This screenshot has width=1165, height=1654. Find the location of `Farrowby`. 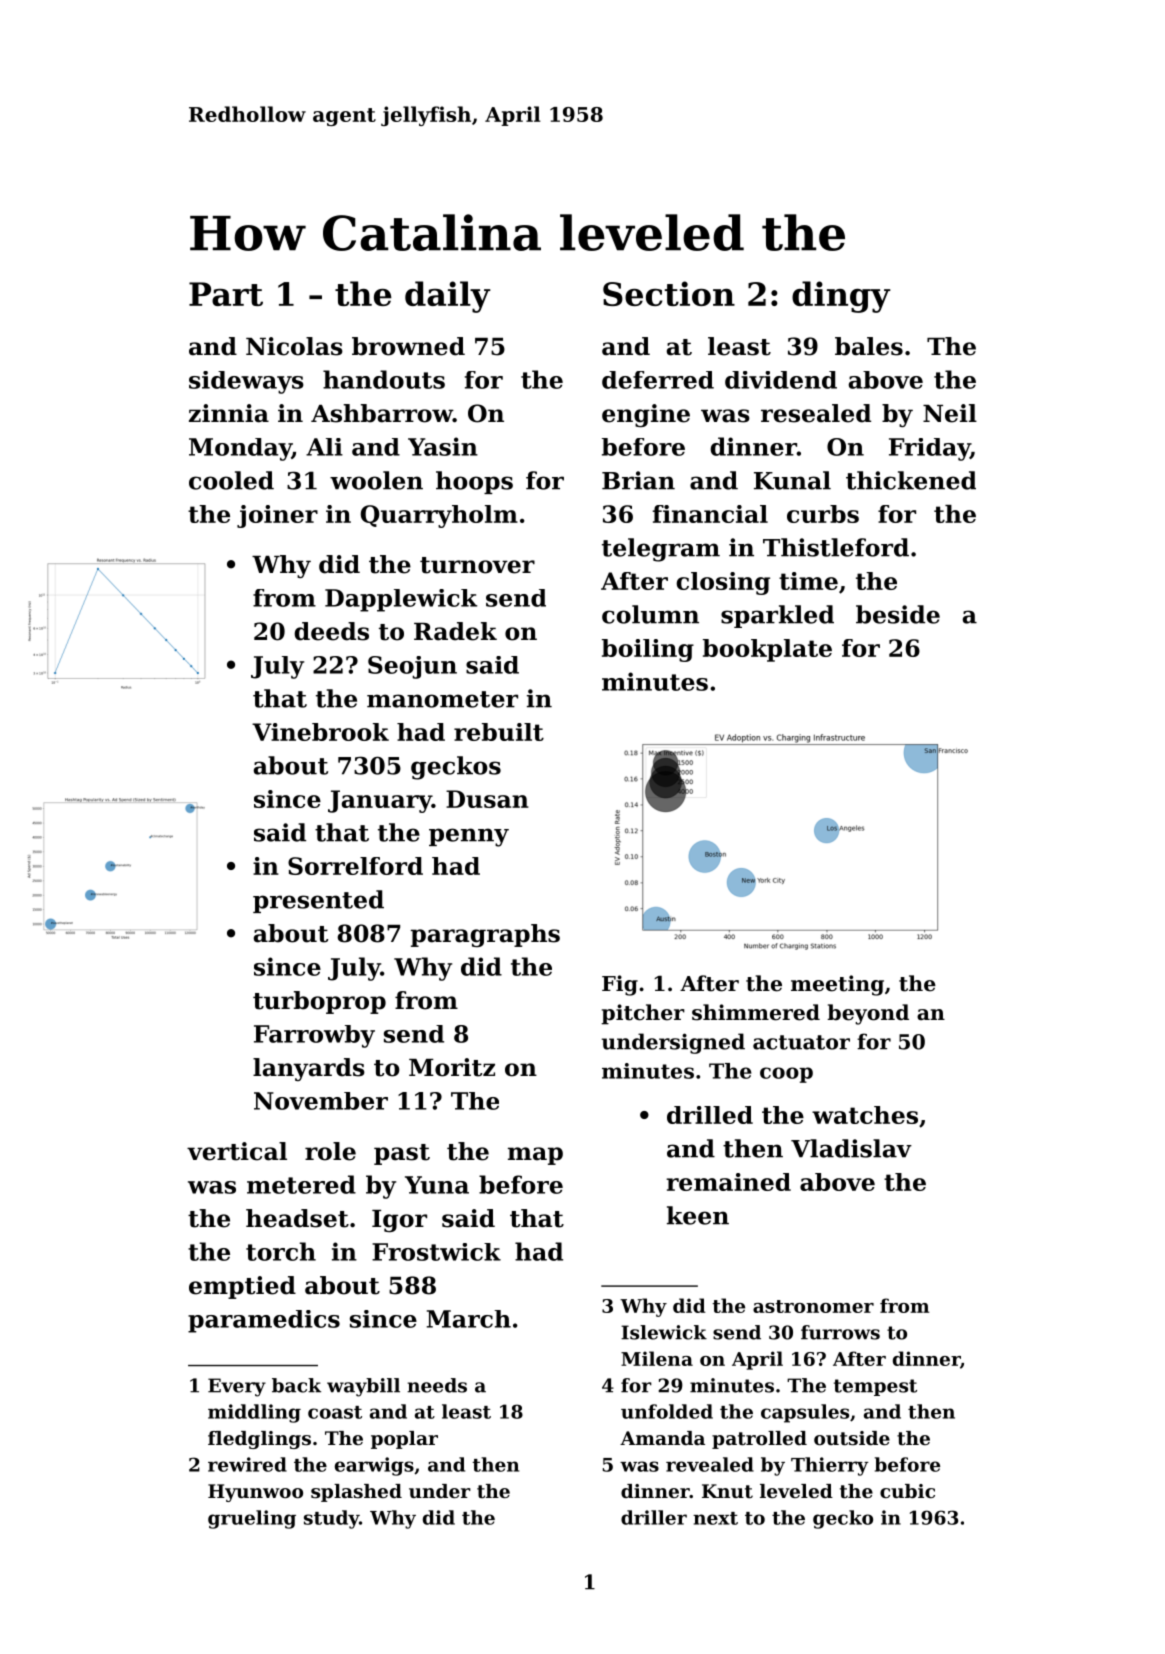

Farrowby is located at coordinates (314, 1036).
